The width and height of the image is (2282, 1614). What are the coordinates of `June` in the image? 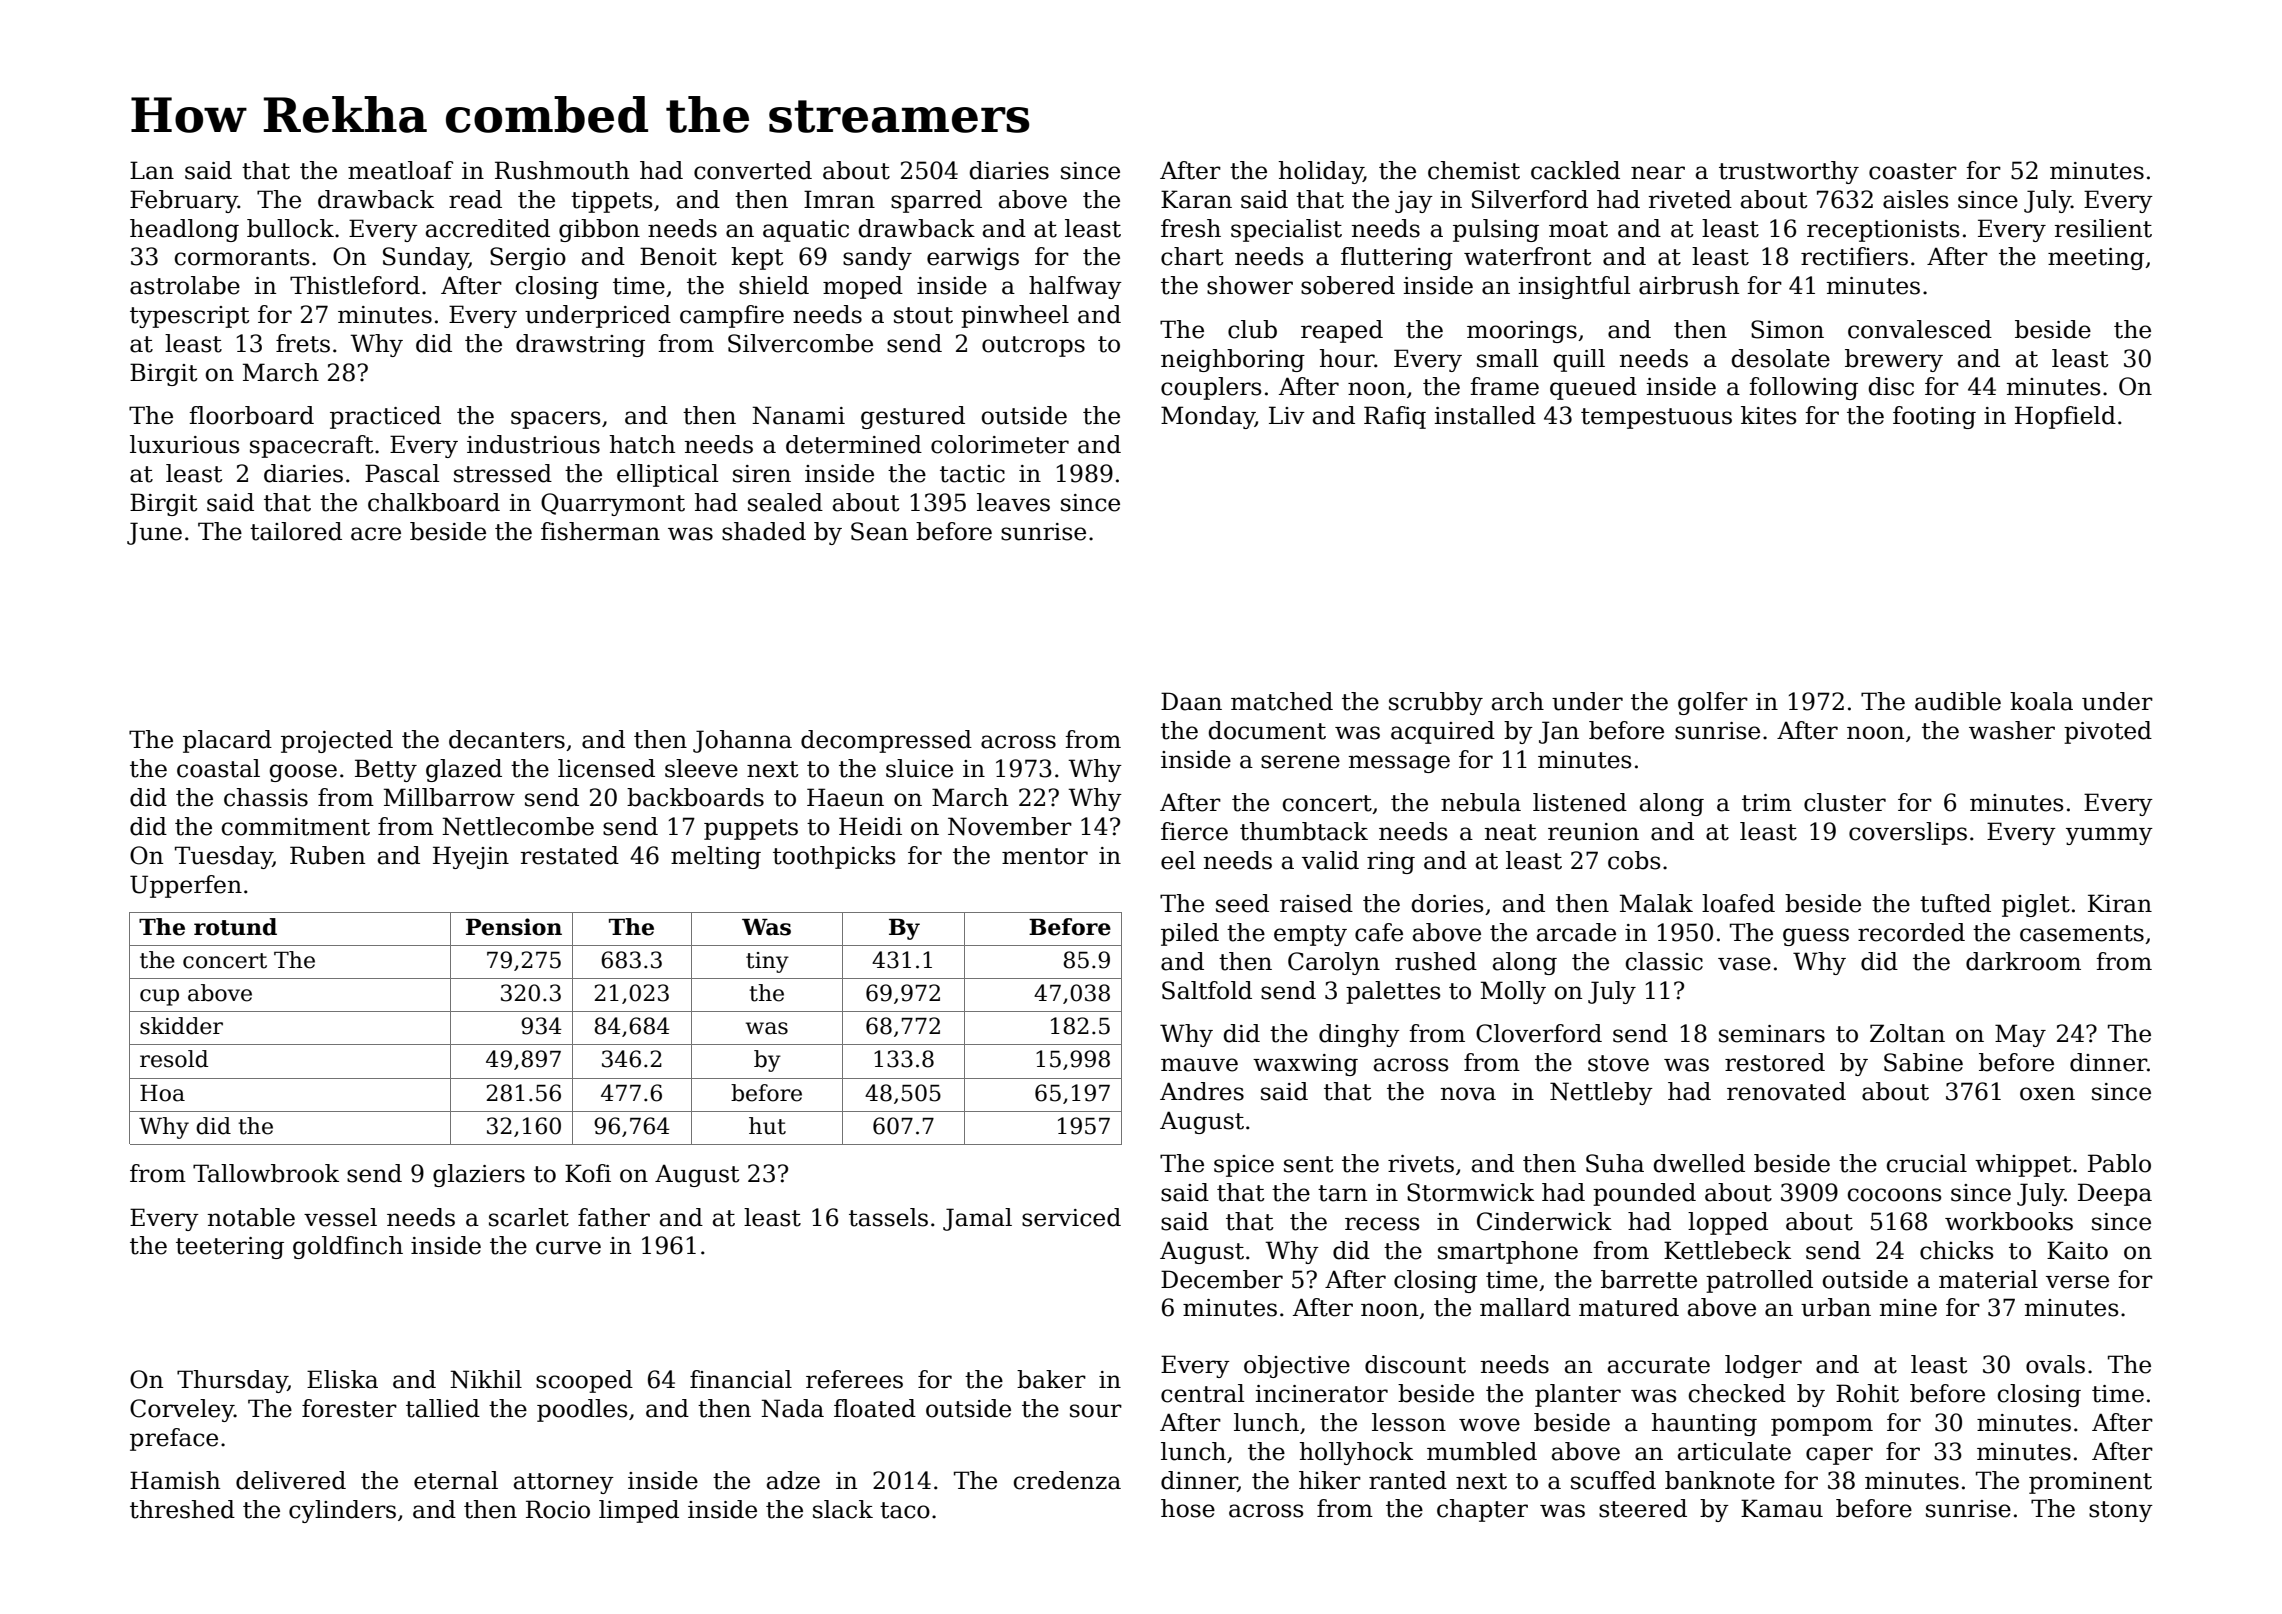 It's located at (154, 533).
